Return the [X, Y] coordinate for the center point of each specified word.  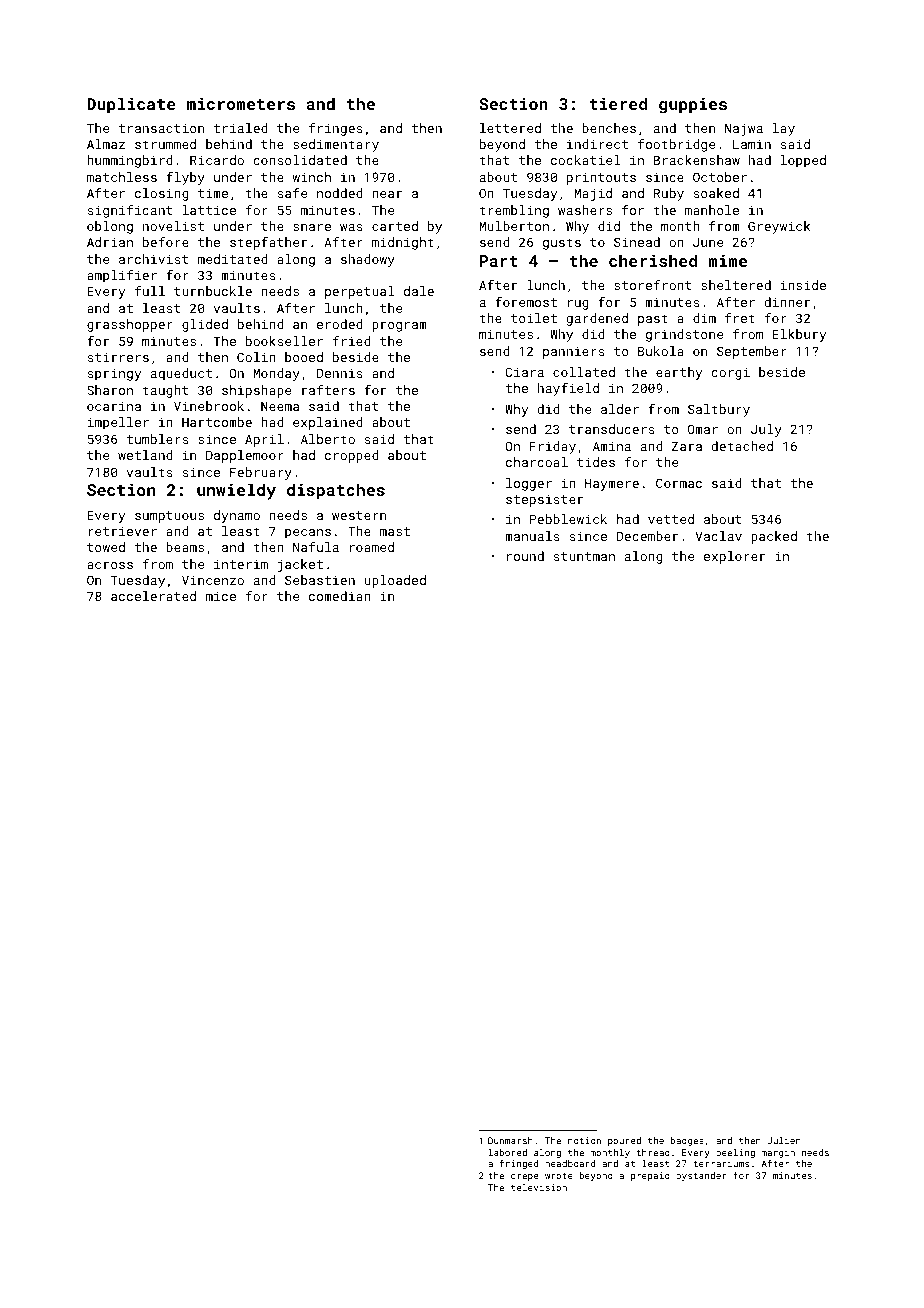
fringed [519, 1164]
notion [584, 1140]
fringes [336, 129]
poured [624, 1141]
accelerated [153, 596]
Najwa [744, 129]
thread [653, 1152]
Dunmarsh [510, 1140]
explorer [734, 557]
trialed [241, 128]
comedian [340, 596]
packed [774, 537]
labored [508, 1152]
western [359, 515]
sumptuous [169, 517]
